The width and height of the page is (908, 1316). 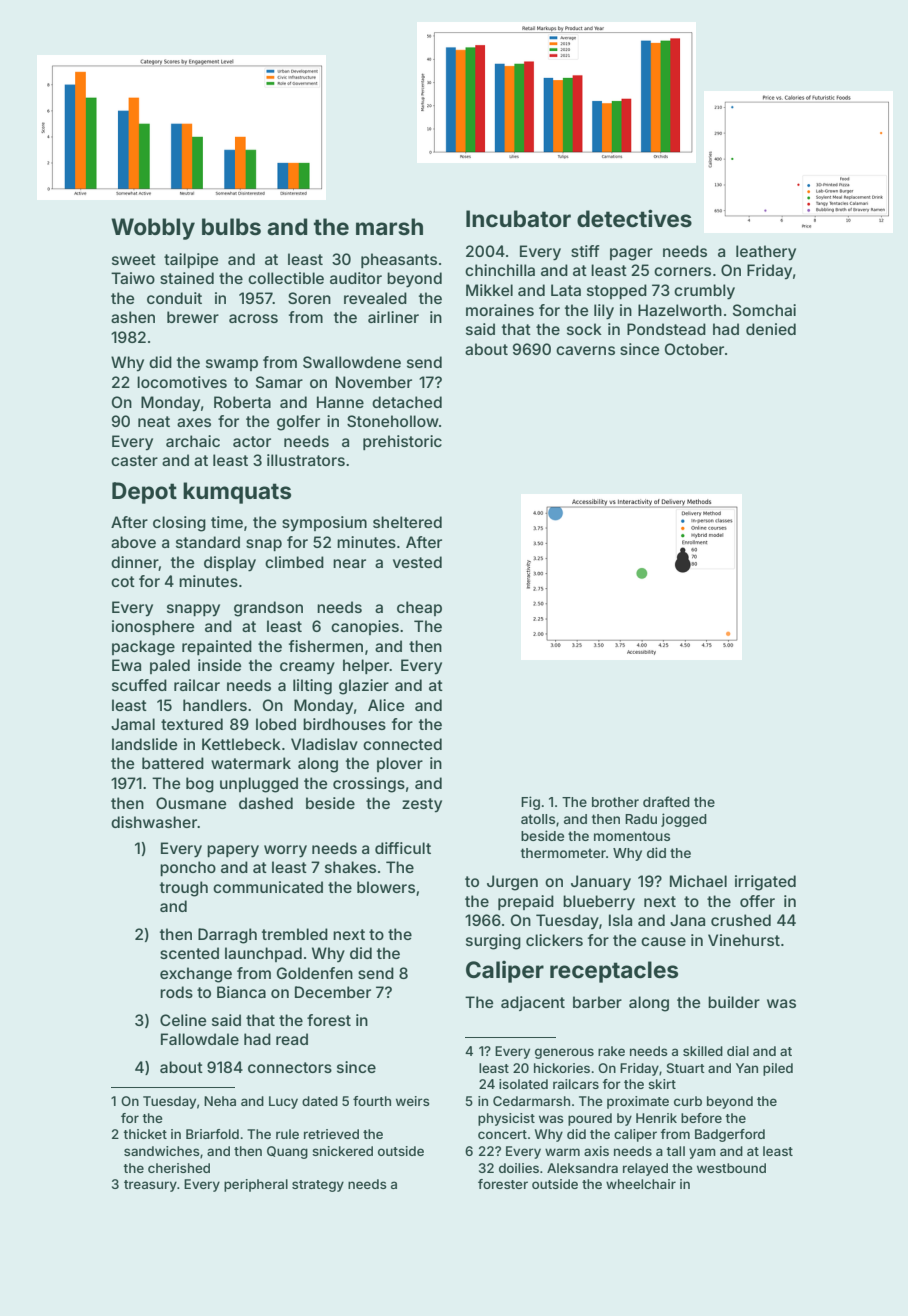 What do you see at coordinates (176, 992) in the page?
I see `rods` at bounding box center [176, 992].
